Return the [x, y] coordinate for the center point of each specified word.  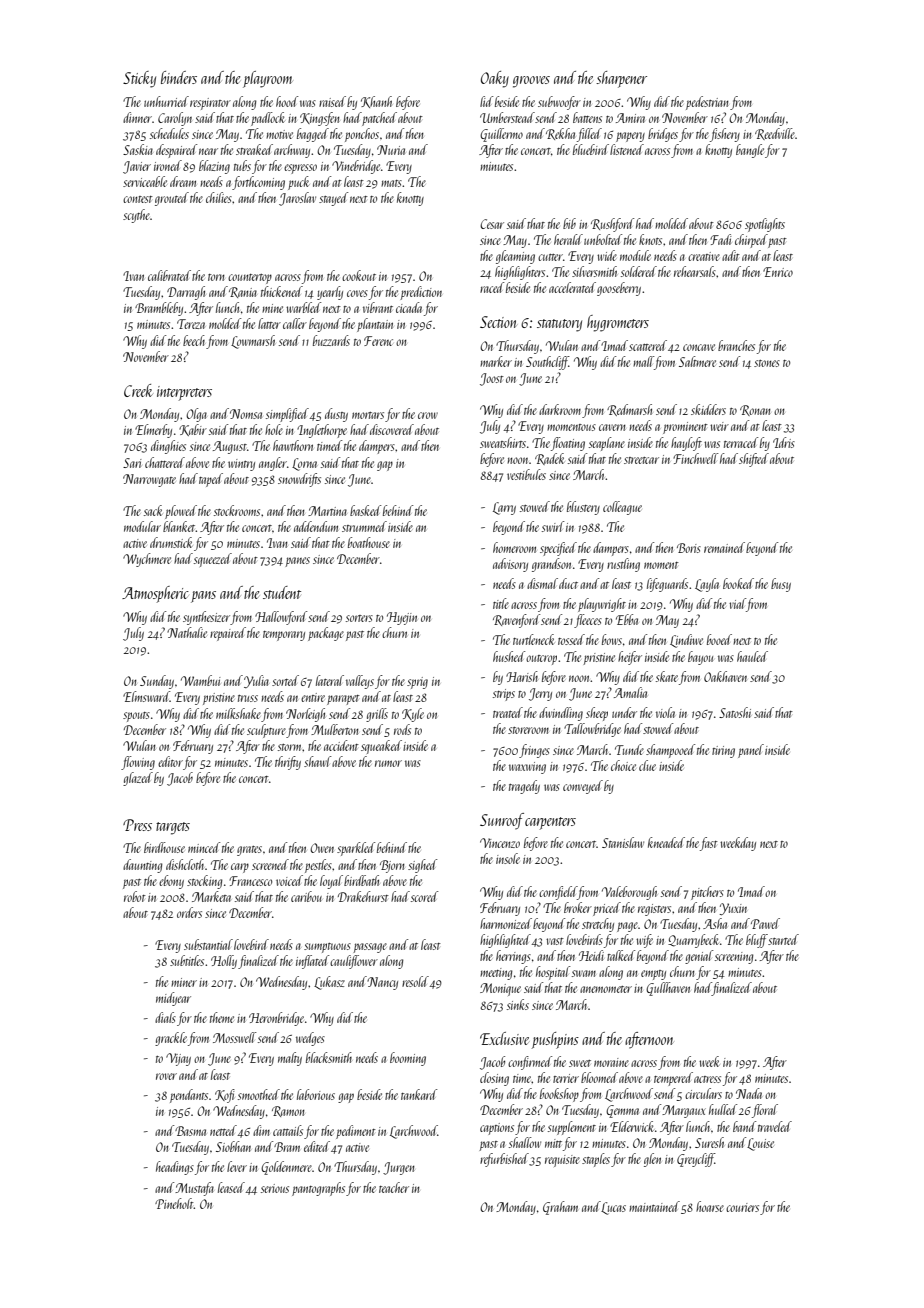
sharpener [621, 79]
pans [203, 597]
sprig [417, 683]
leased [231, 1187]
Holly [224, 962]
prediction [421, 293]
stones [767, 363]
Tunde [629, 749]
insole [508, 858]
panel [751, 751]
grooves [531, 82]
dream [183, 181]
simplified [287, 415]
